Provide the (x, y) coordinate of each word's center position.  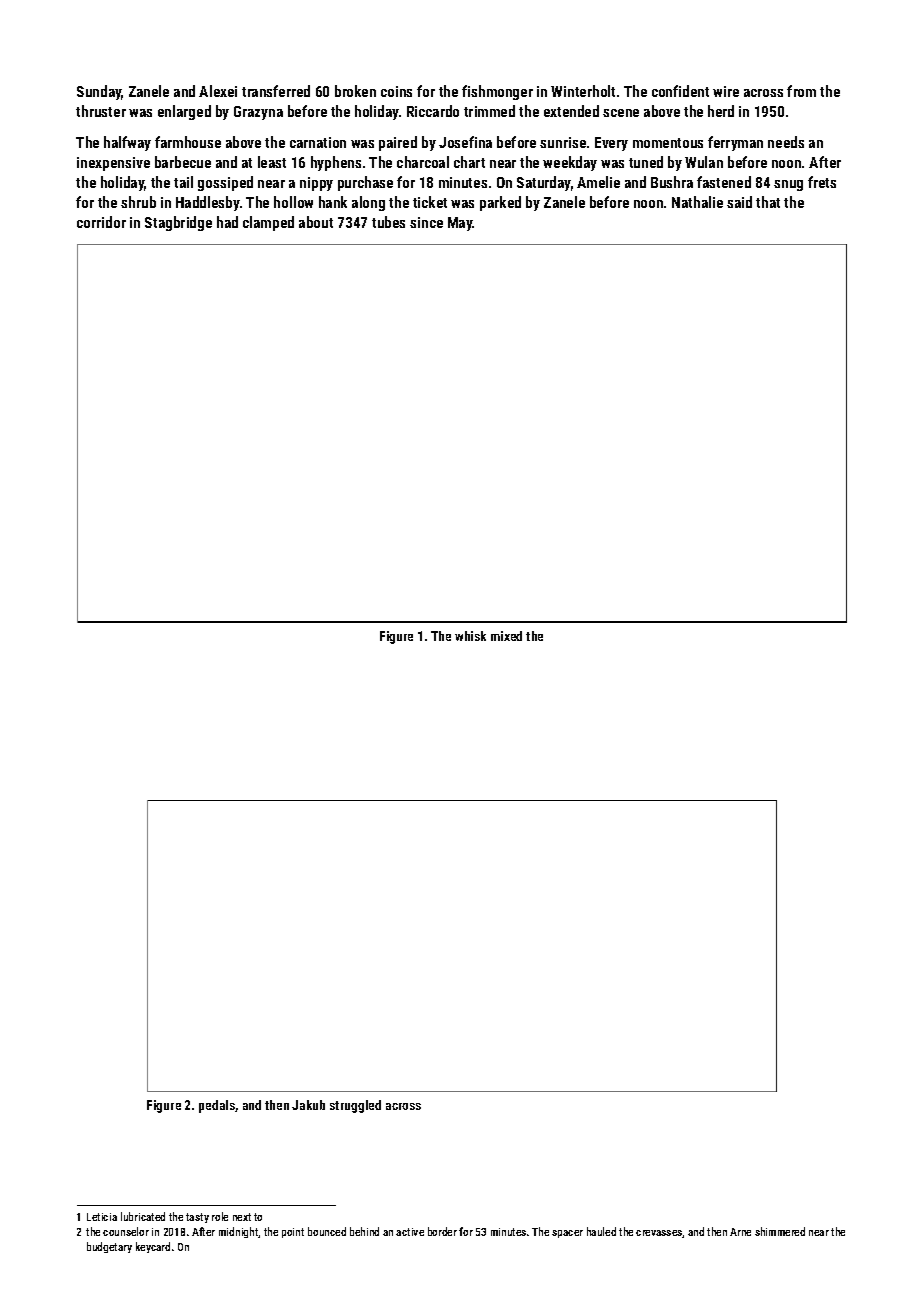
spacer (567, 1234)
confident (680, 91)
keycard (153, 1247)
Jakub (308, 1105)
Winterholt (583, 91)
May (460, 224)
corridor (101, 222)
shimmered (780, 1231)
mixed (506, 636)
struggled (355, 1106)
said (739, 202)
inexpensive (113, 164)
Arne (740, 1232)
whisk (470, 636)
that (768, 202)
